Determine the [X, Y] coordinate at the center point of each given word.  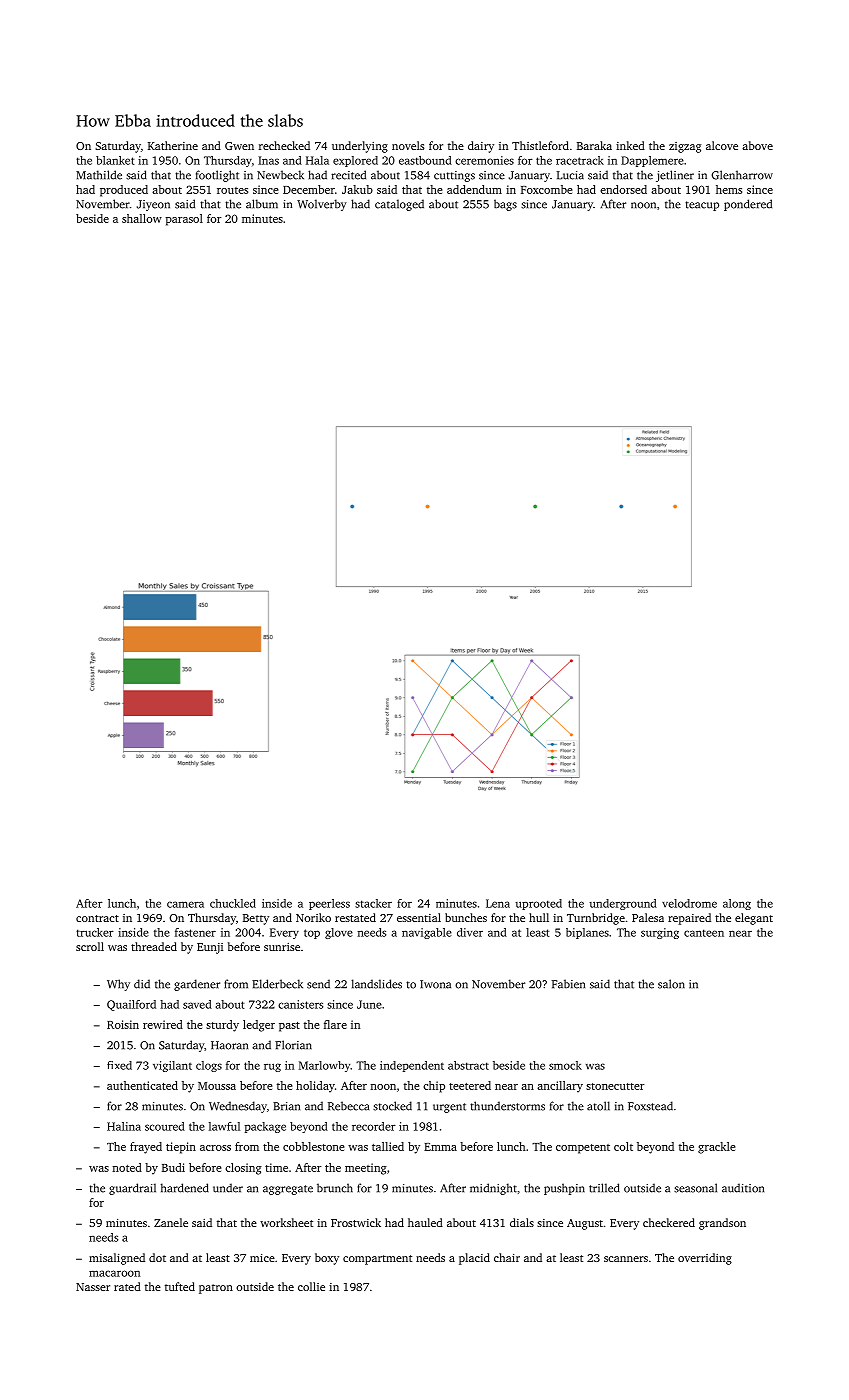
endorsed [623, 189]
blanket [115, 160]
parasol [184, 220]
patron [216, 1289]
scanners [626, 1259]
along [737, 904]
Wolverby [322, 205]
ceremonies [484, 160]
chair [507, 1257]
